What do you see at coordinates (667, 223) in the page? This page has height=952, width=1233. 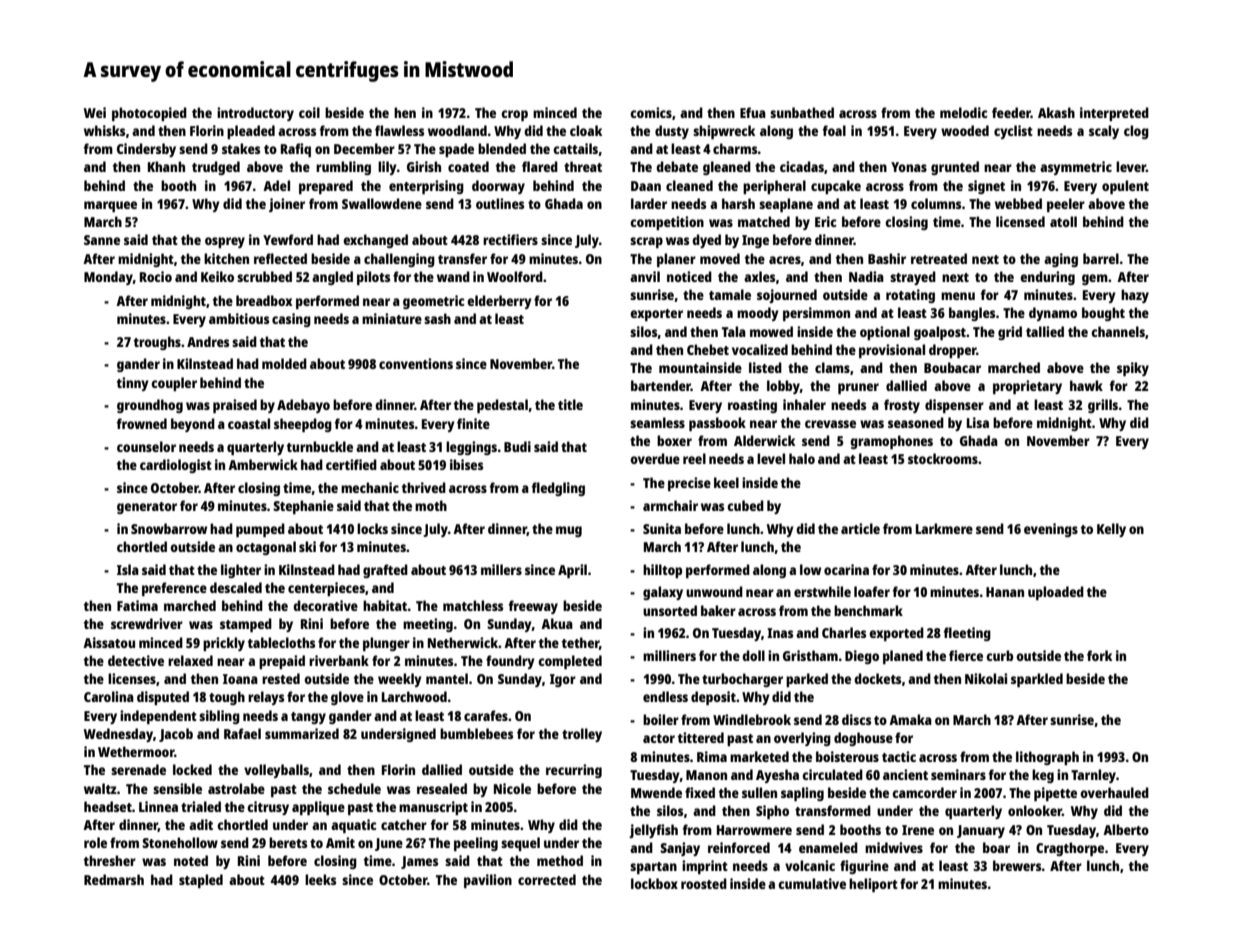 I see `competition` at bounding box center [667, 223].
